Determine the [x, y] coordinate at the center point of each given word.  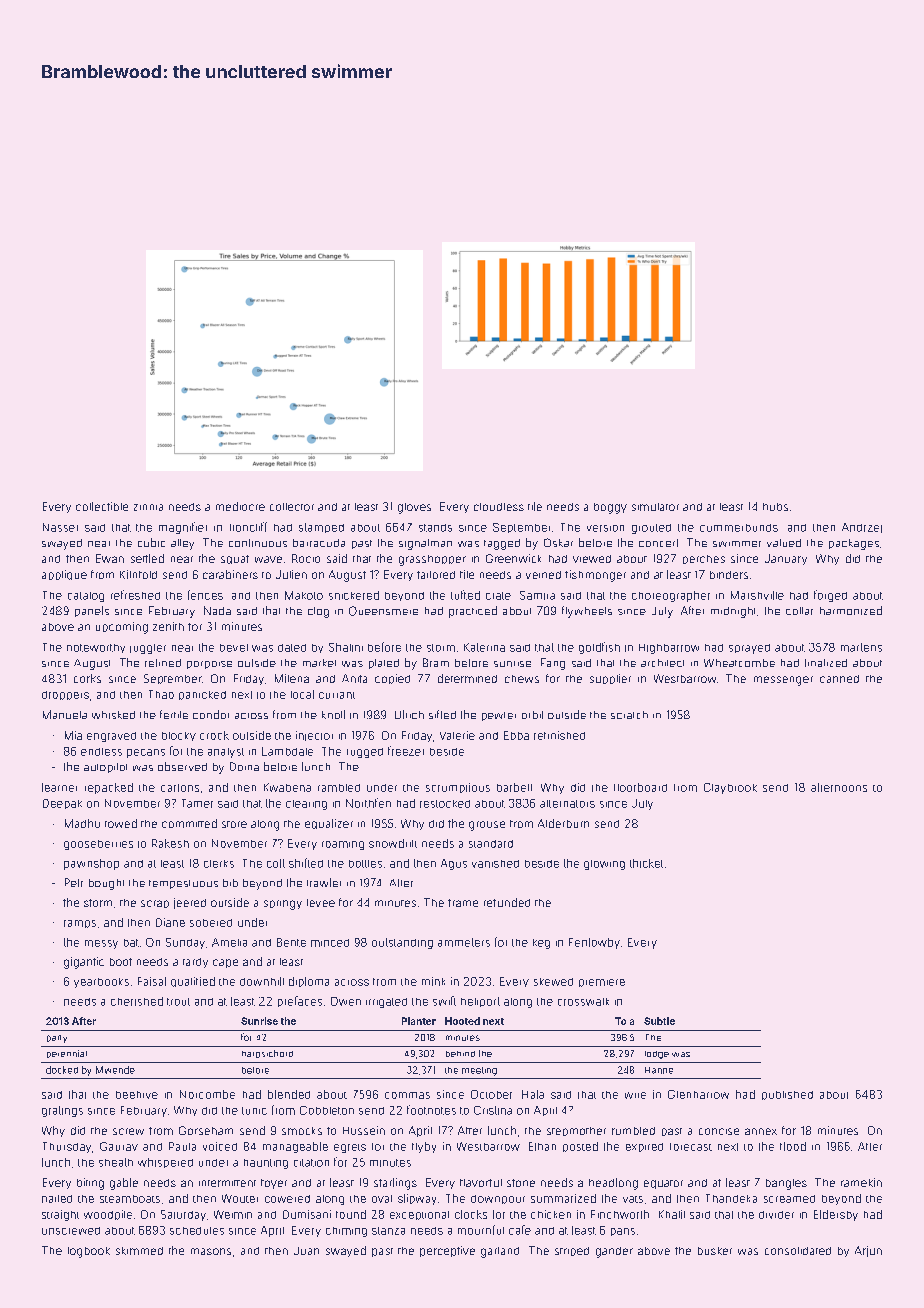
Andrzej [862, 528]
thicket [646, 863]
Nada [217, 610]
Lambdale [287, 751]
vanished [495, 864]
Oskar [558, 542]
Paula [182, 1146]
